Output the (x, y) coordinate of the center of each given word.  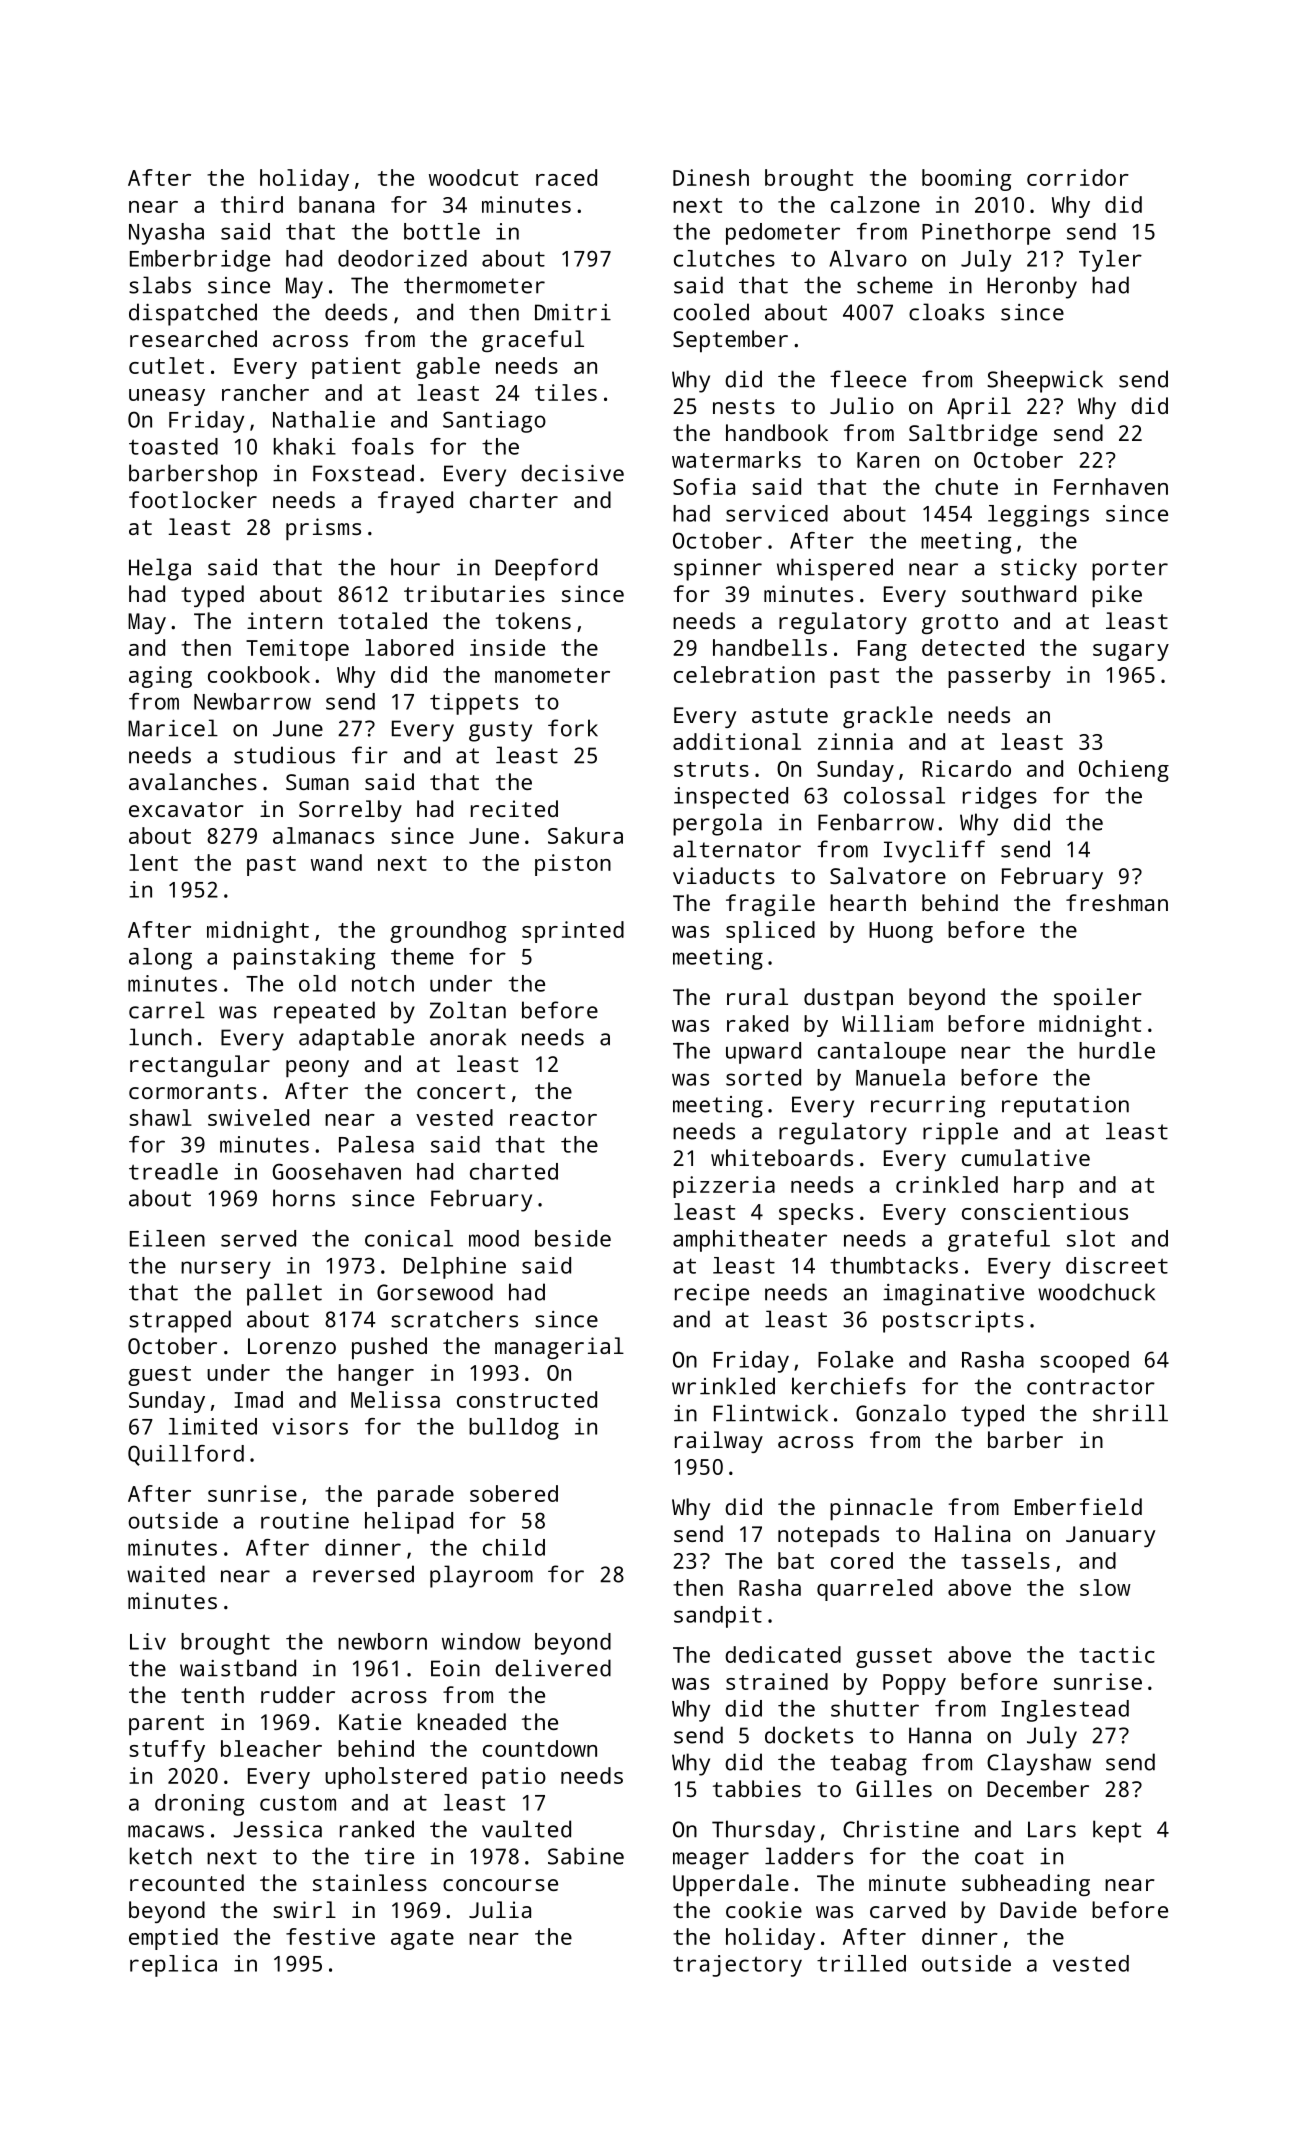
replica (173, 1966)
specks (816, 1214)
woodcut (473, 177)
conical (409, 1238)
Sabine (586, 1856)
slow (1105, 1587)
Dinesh (711, 177)
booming (966, 180)
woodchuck (1096, 1292)
